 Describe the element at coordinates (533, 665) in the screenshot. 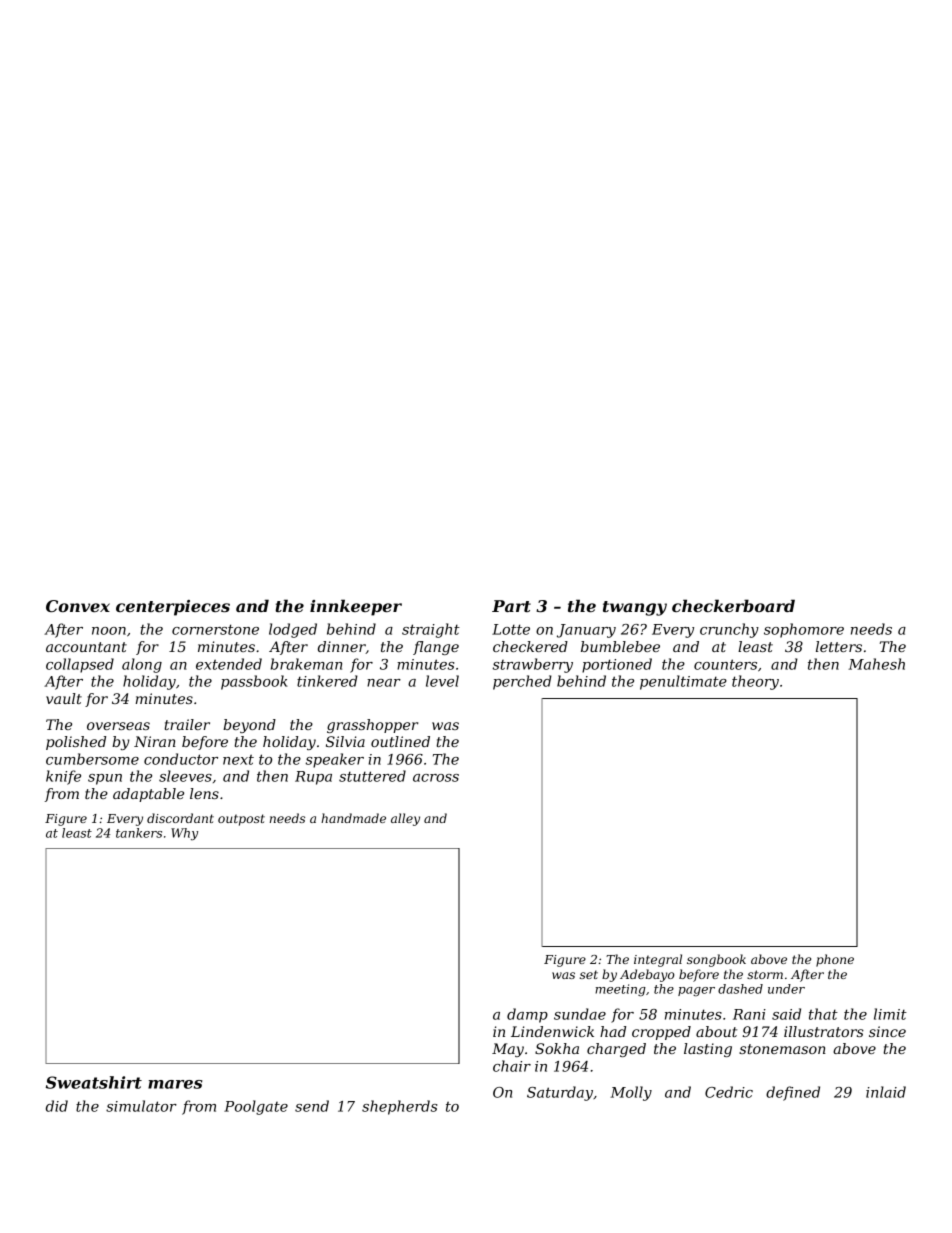

I see `strawberry` at that location.
